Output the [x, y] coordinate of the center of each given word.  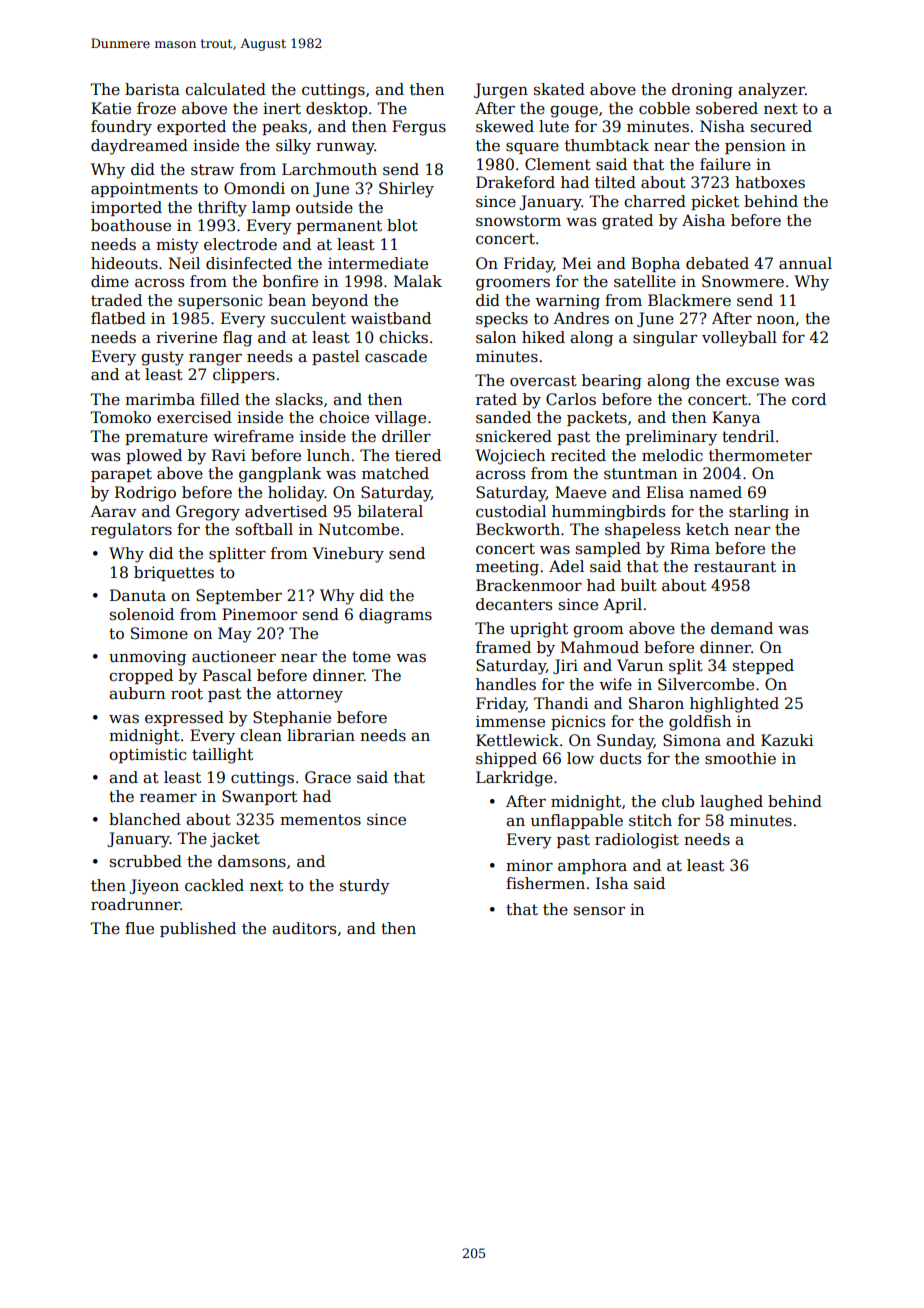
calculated [225, 89]
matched [395, 473]
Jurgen [501, 91]
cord [809, 399]
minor [529, 865]
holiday [296, 494]
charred [655, 201]
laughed [731, 803]
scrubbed [146, 861]
